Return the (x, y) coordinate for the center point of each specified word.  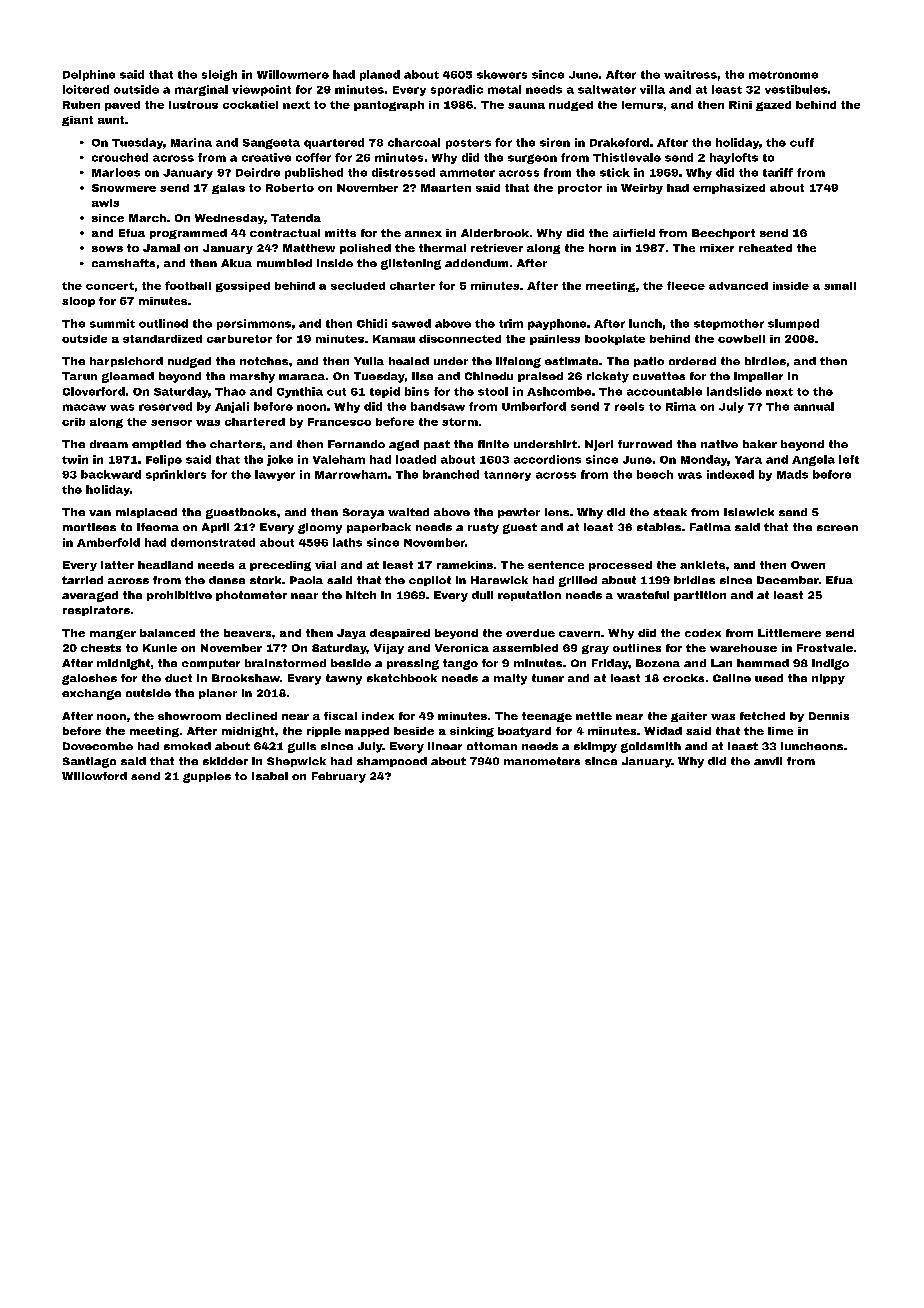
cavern (579, 634)
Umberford (534, 406)
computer (211, 664)
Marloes (116, 172)
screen (837, 528)
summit (112, 323)
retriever (497, 248)
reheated (765, 248)
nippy (828, 679)
